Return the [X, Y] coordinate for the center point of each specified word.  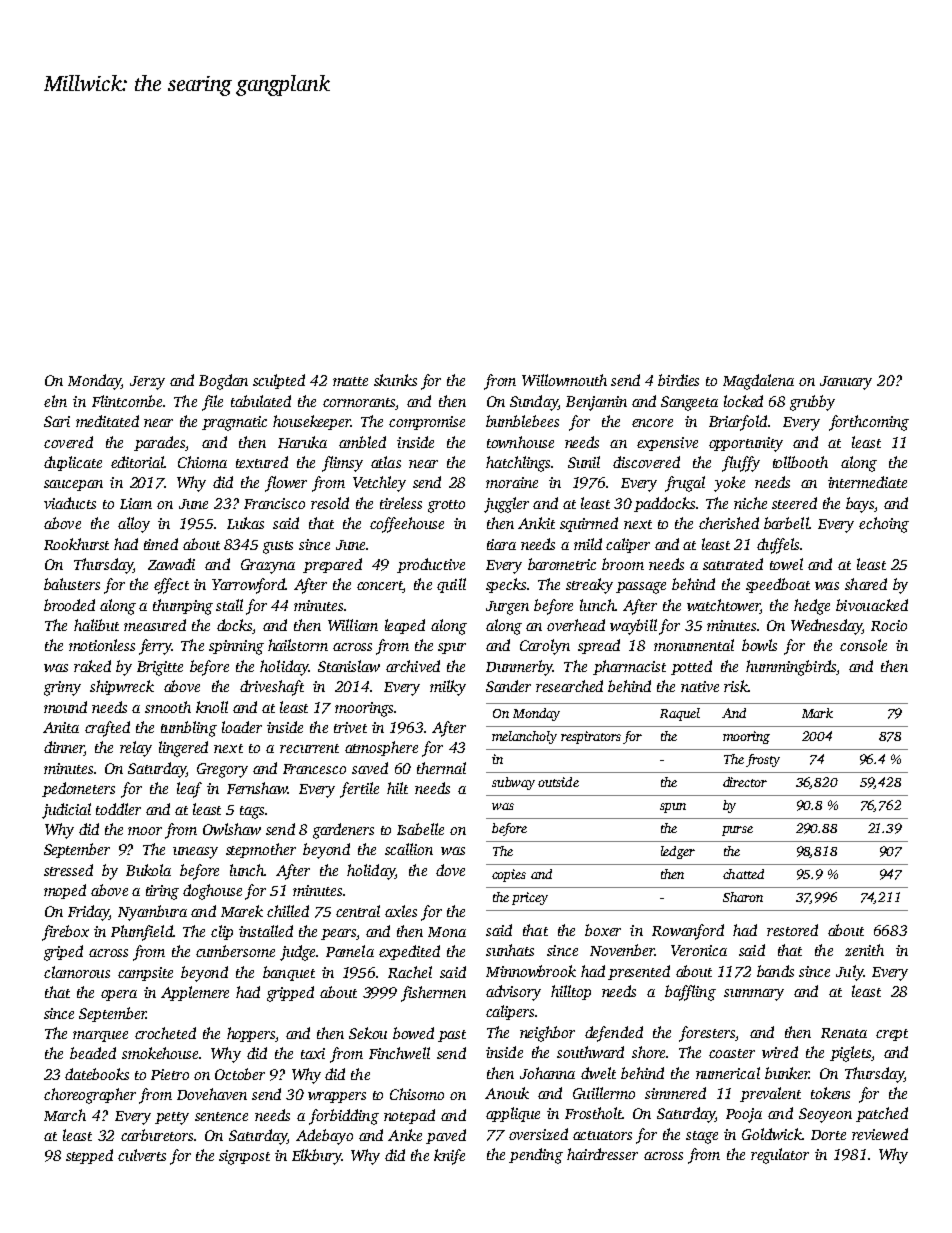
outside [558, 782]
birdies [678, 380]
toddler [118, 809]
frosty [763, 760]
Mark [817, 713]
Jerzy [147, 383]
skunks [395, 380]
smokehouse [160, 1053]
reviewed [880, 1134]
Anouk [507, 1093]
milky [448, 688]
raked [92, 666]
